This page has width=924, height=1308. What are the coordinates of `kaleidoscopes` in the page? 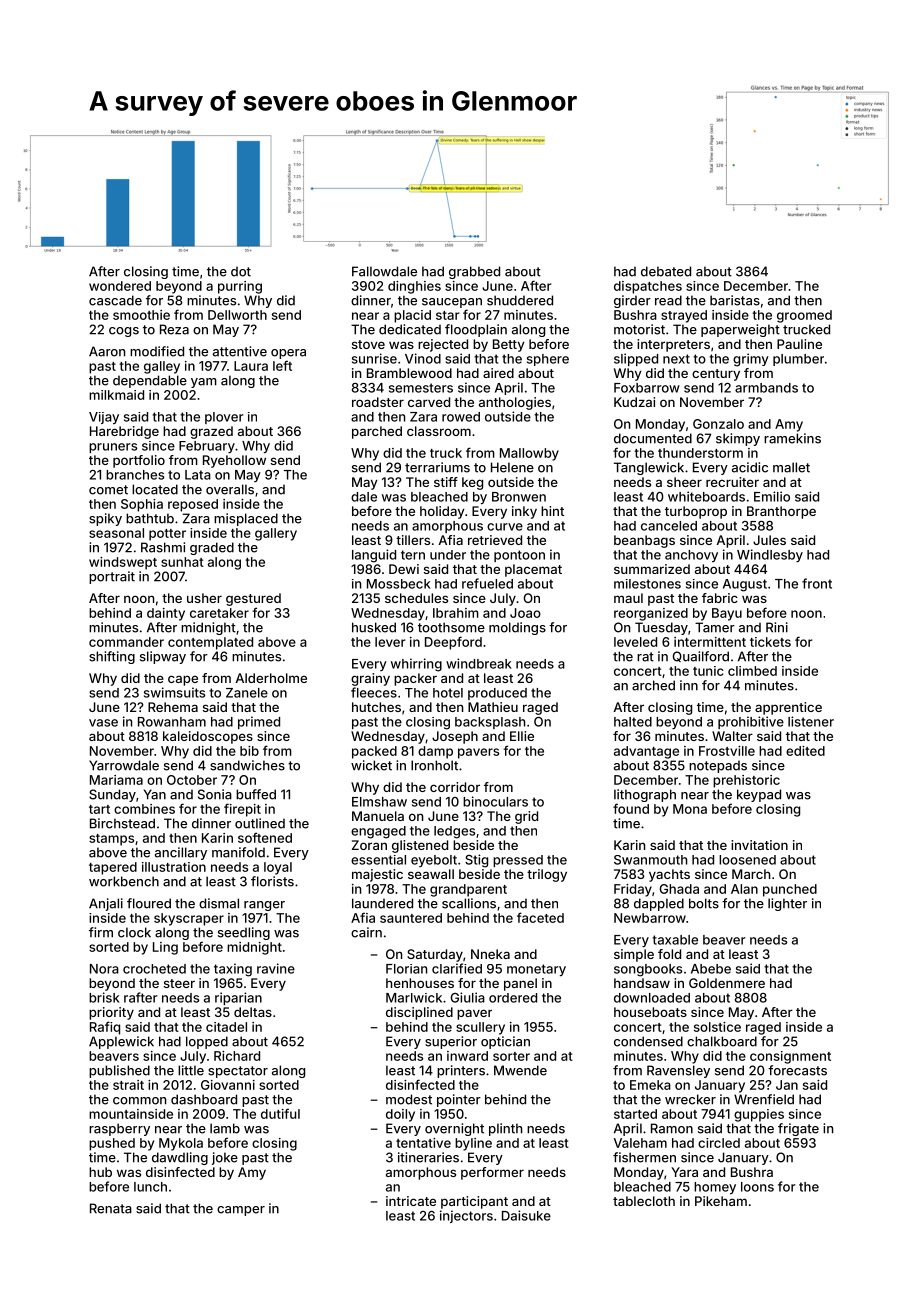 It's located at (208, 737).
